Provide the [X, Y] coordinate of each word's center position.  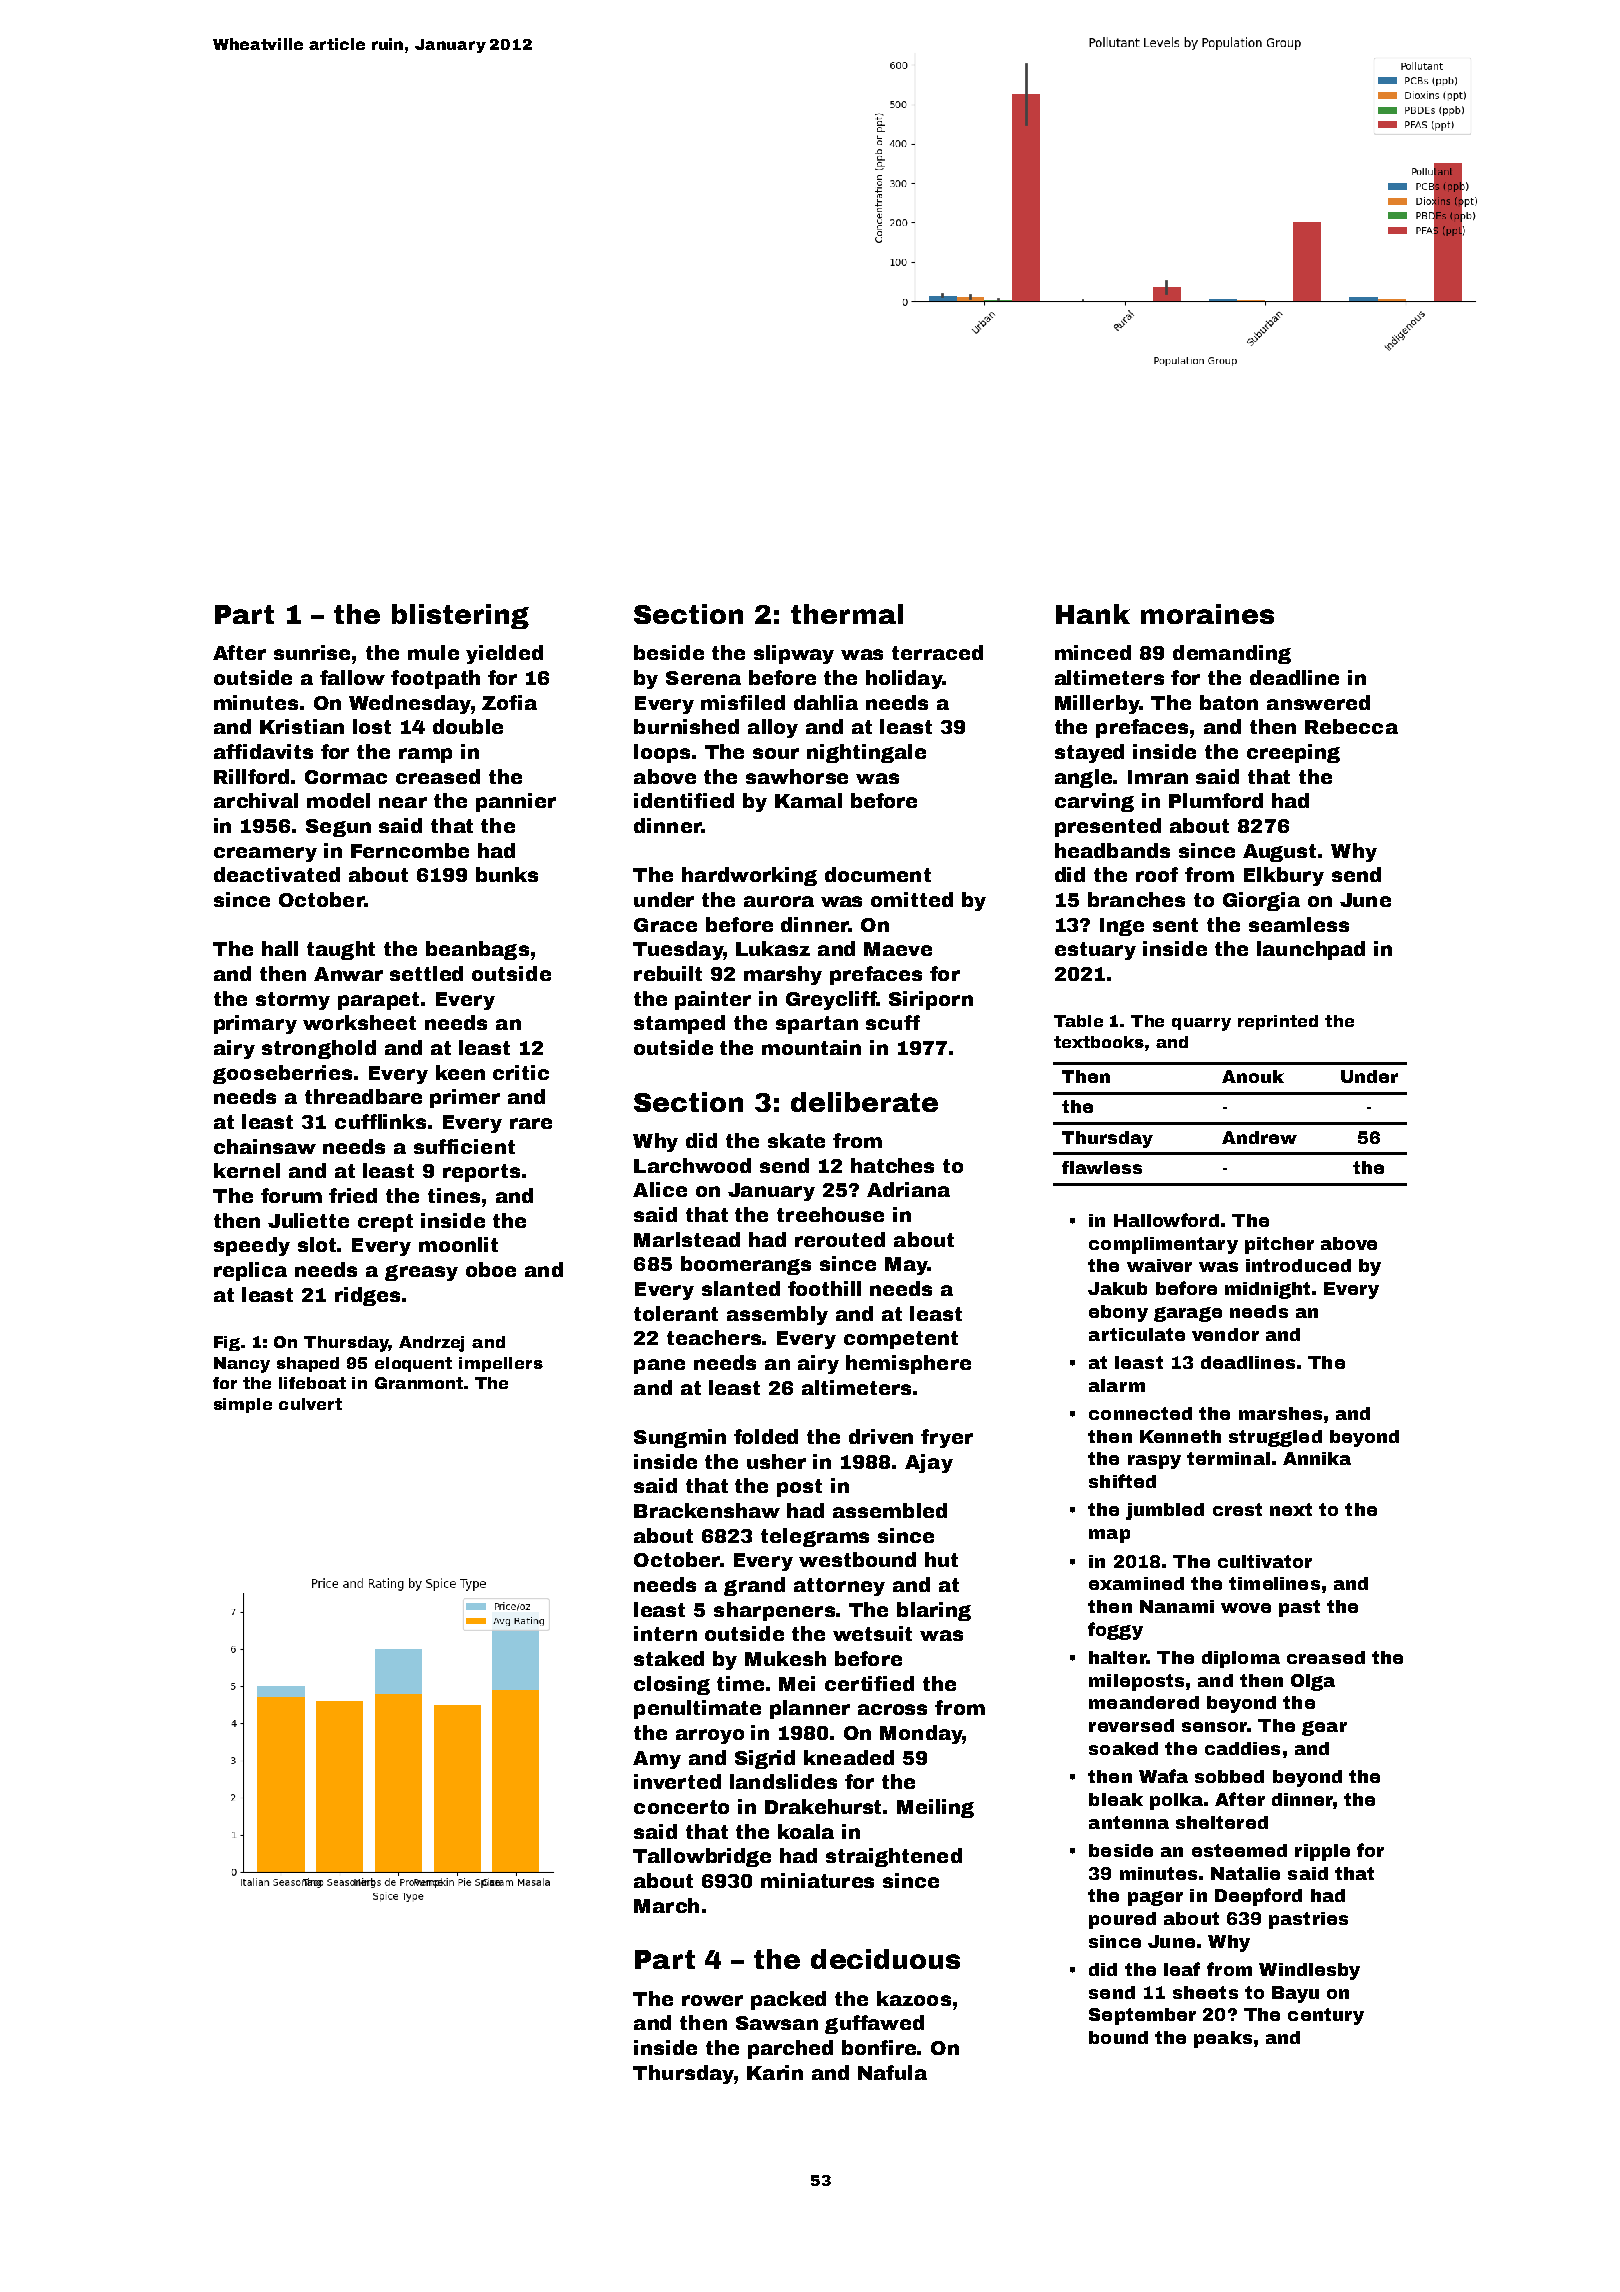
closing [672, 1685]
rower [712, 2000]
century [1326, 2016]
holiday [904, 679]
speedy [252, 1246]
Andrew [1259, 1137]
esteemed [1239, 1850]
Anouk [1253, 1076]
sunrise [313, 652]
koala [806, 1831]
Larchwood [692, 1165]
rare [531, 1123]
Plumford [1216, 800]
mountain [811, 1047]
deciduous [885, 1959]
